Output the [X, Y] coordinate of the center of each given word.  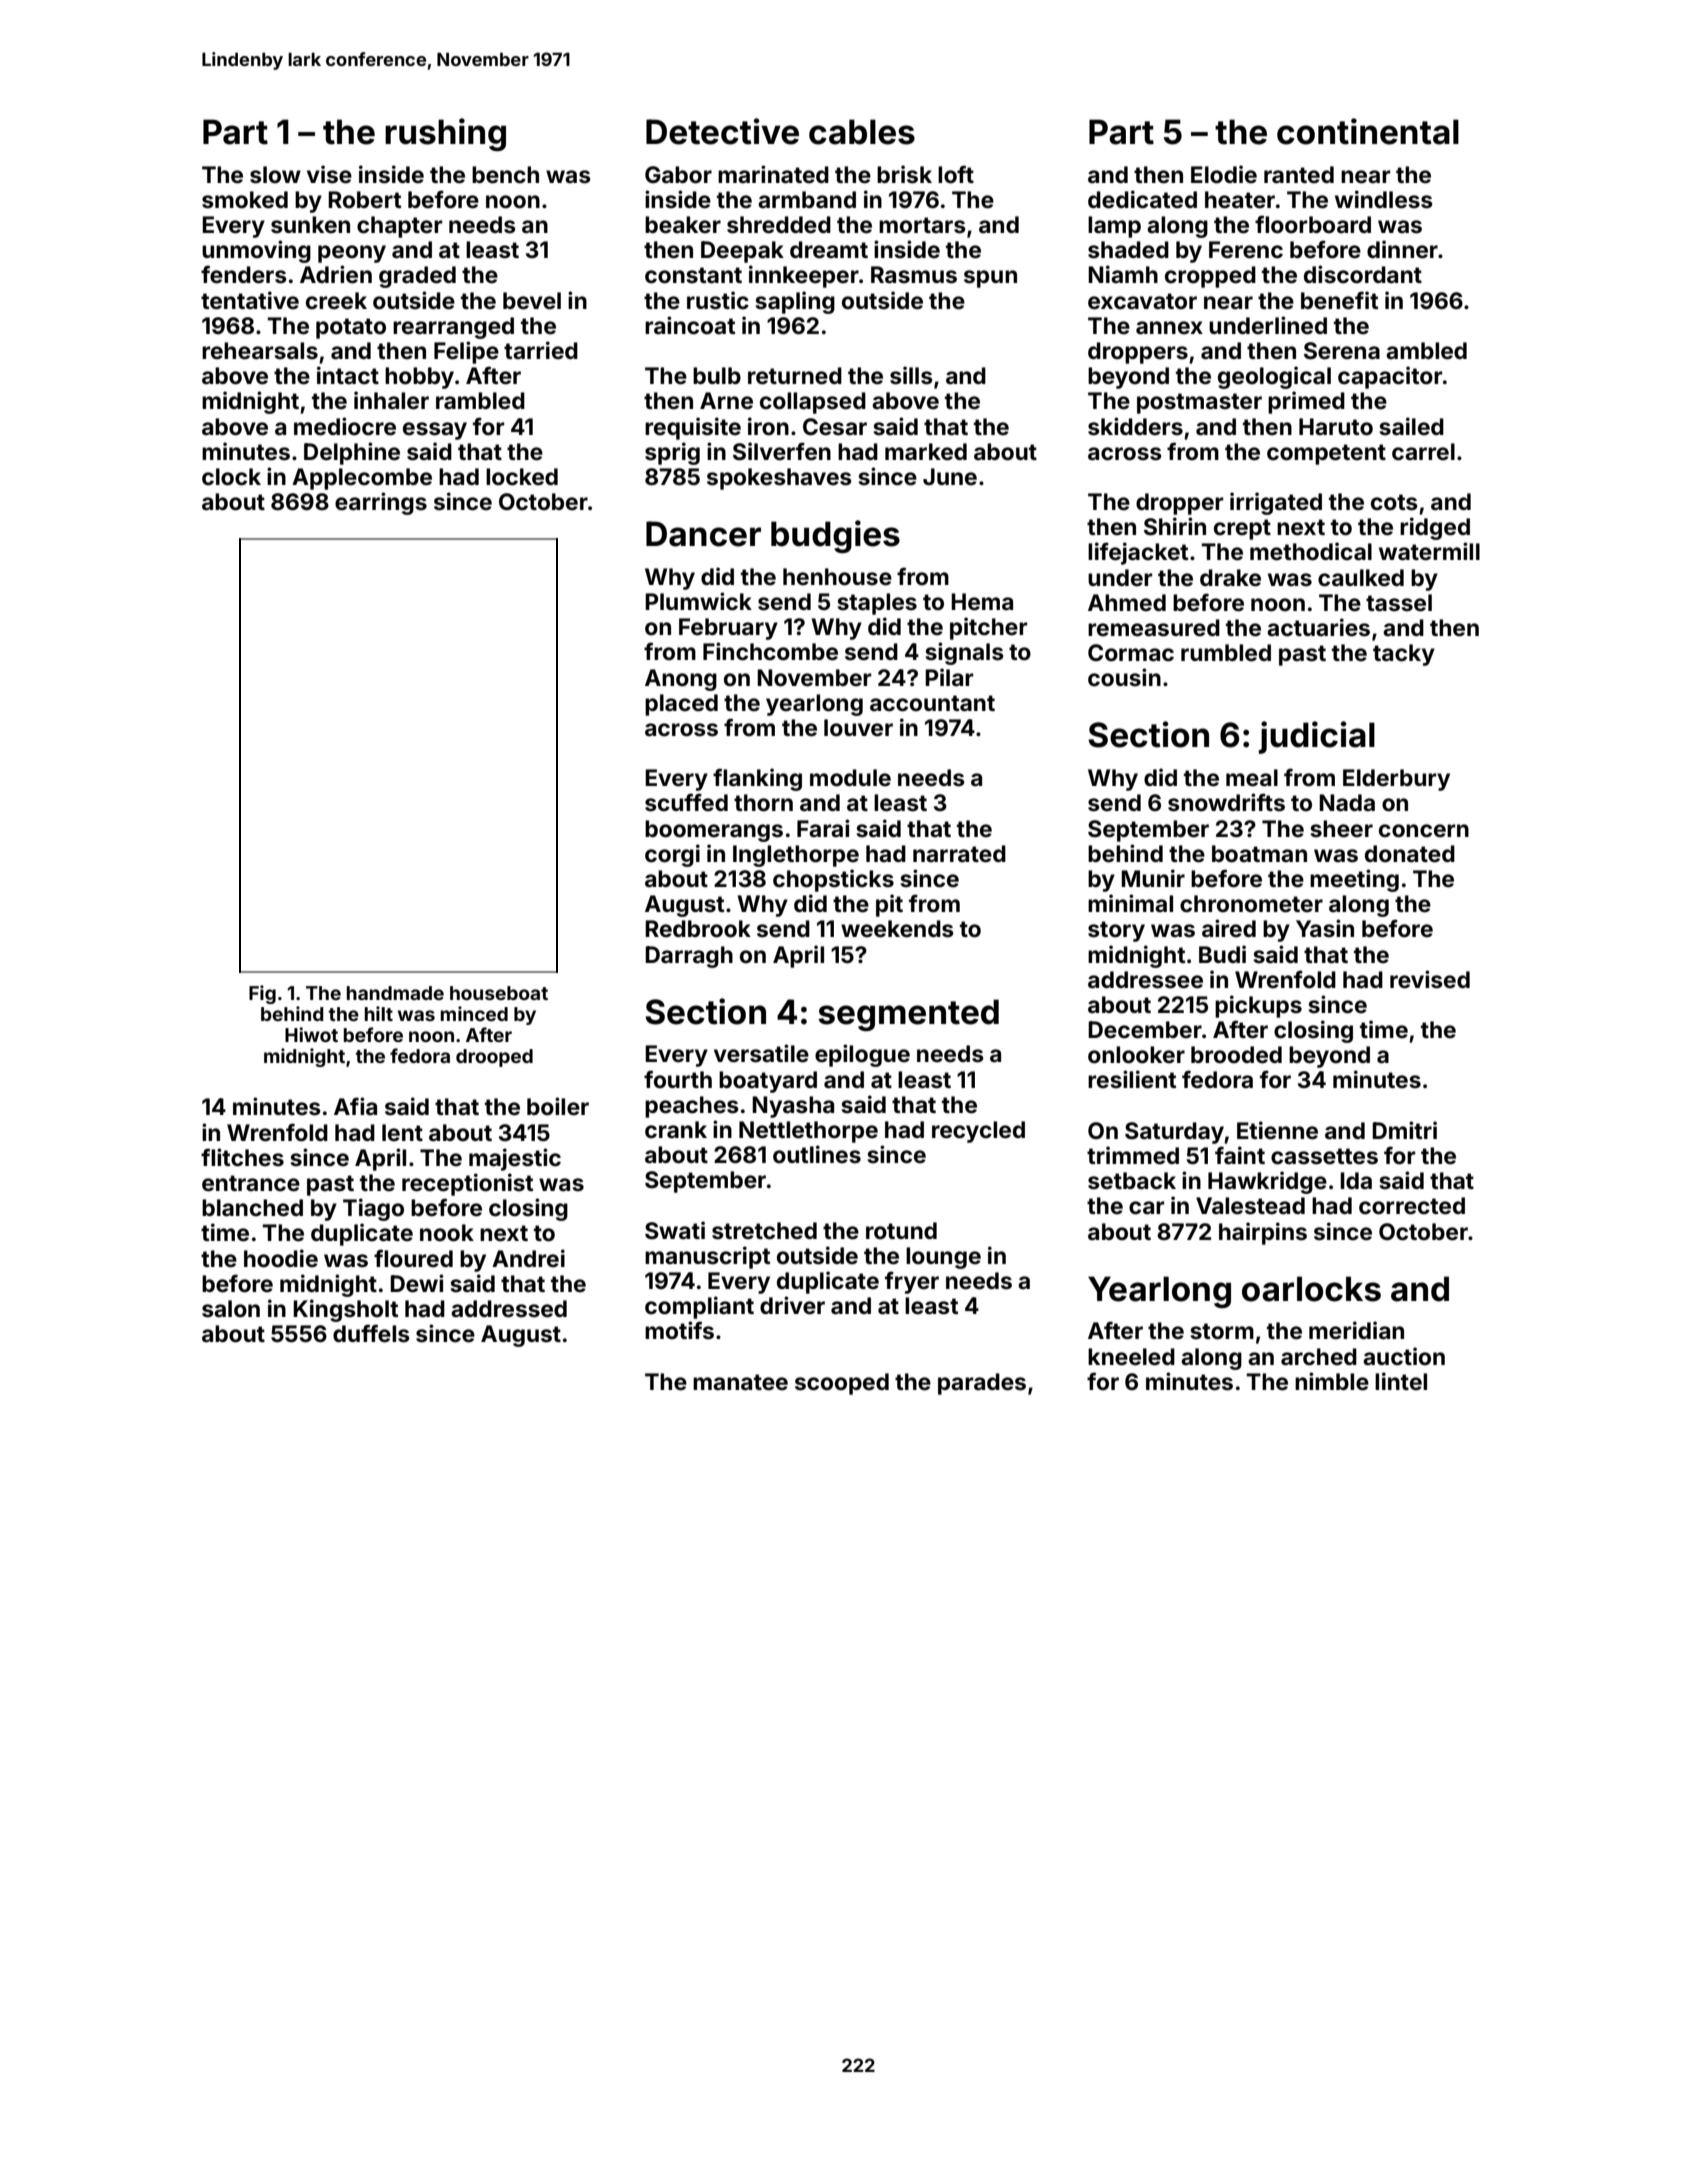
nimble [1332, 1381]
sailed [1411, 426]
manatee [740, 1382]
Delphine [352, 453]
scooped [842, 1384]
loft [956, 174]
